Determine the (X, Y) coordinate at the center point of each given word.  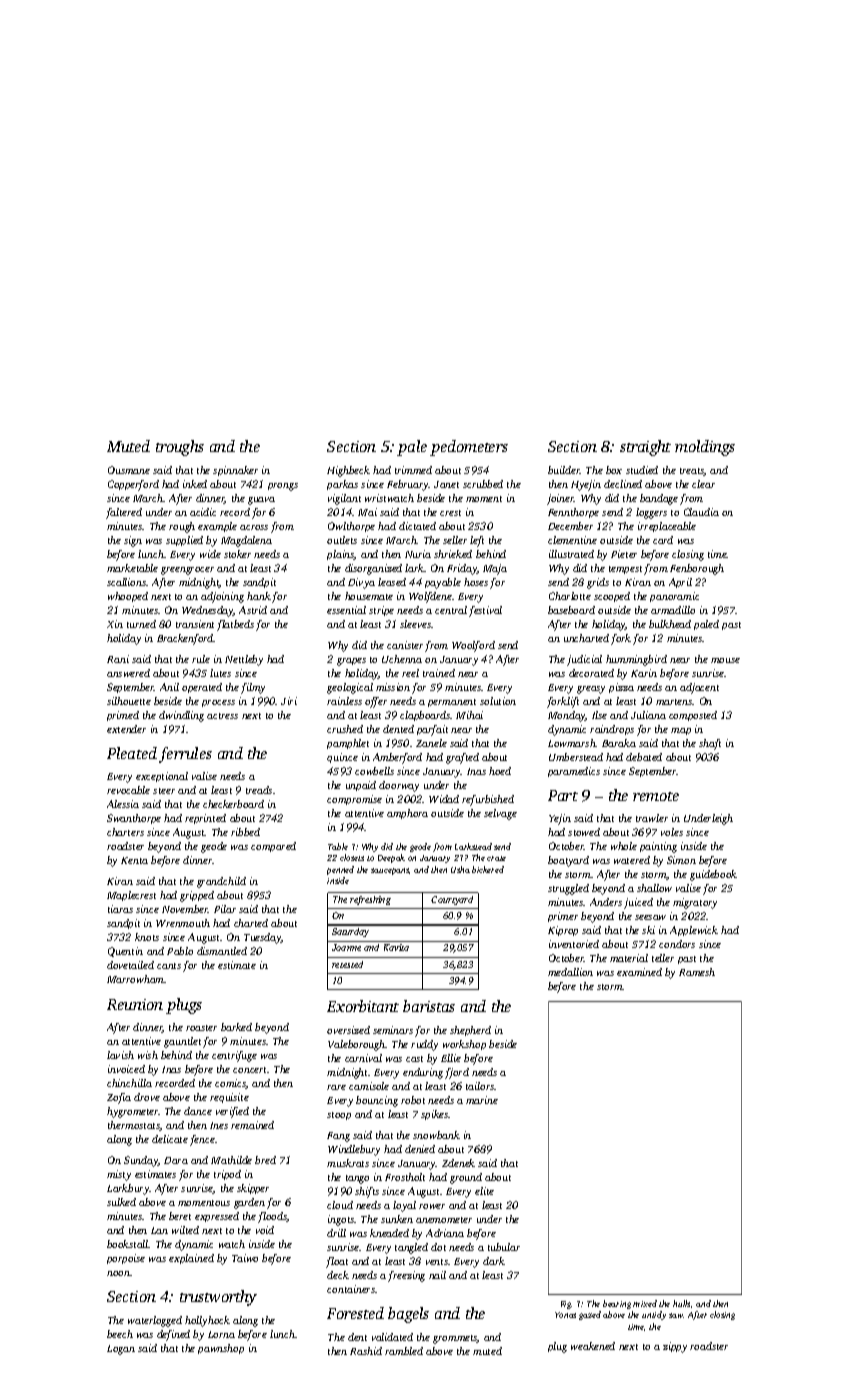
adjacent (699, 688)
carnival (363, 1058)
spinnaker (235, 471)
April (680, 583)
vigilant (344, 499)
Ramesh (697, 972)
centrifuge (234, 1056)
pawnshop (221, 1349)
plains (341, 555)
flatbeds (235, 625)
